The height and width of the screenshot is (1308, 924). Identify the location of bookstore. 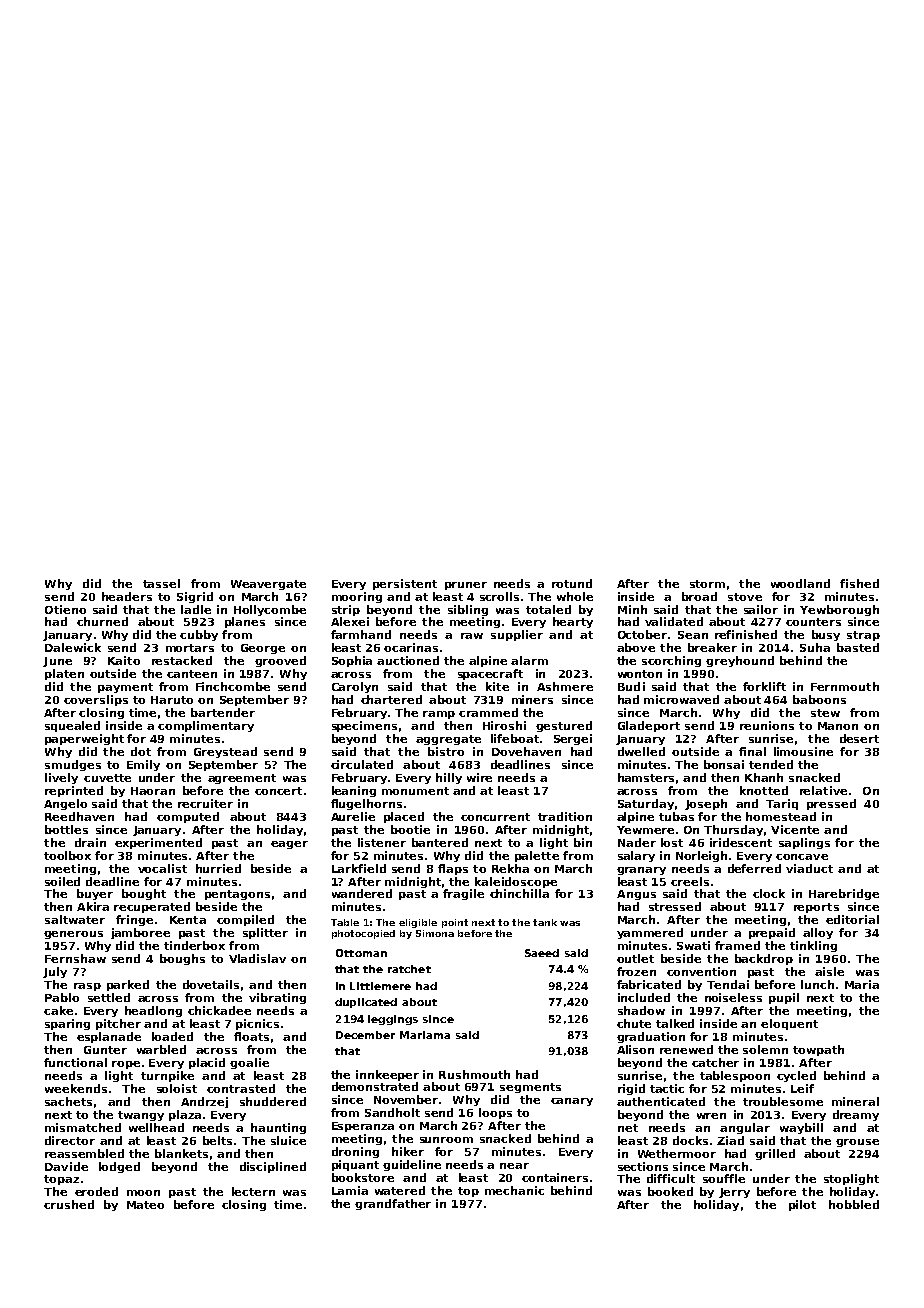
(363, 1177).
